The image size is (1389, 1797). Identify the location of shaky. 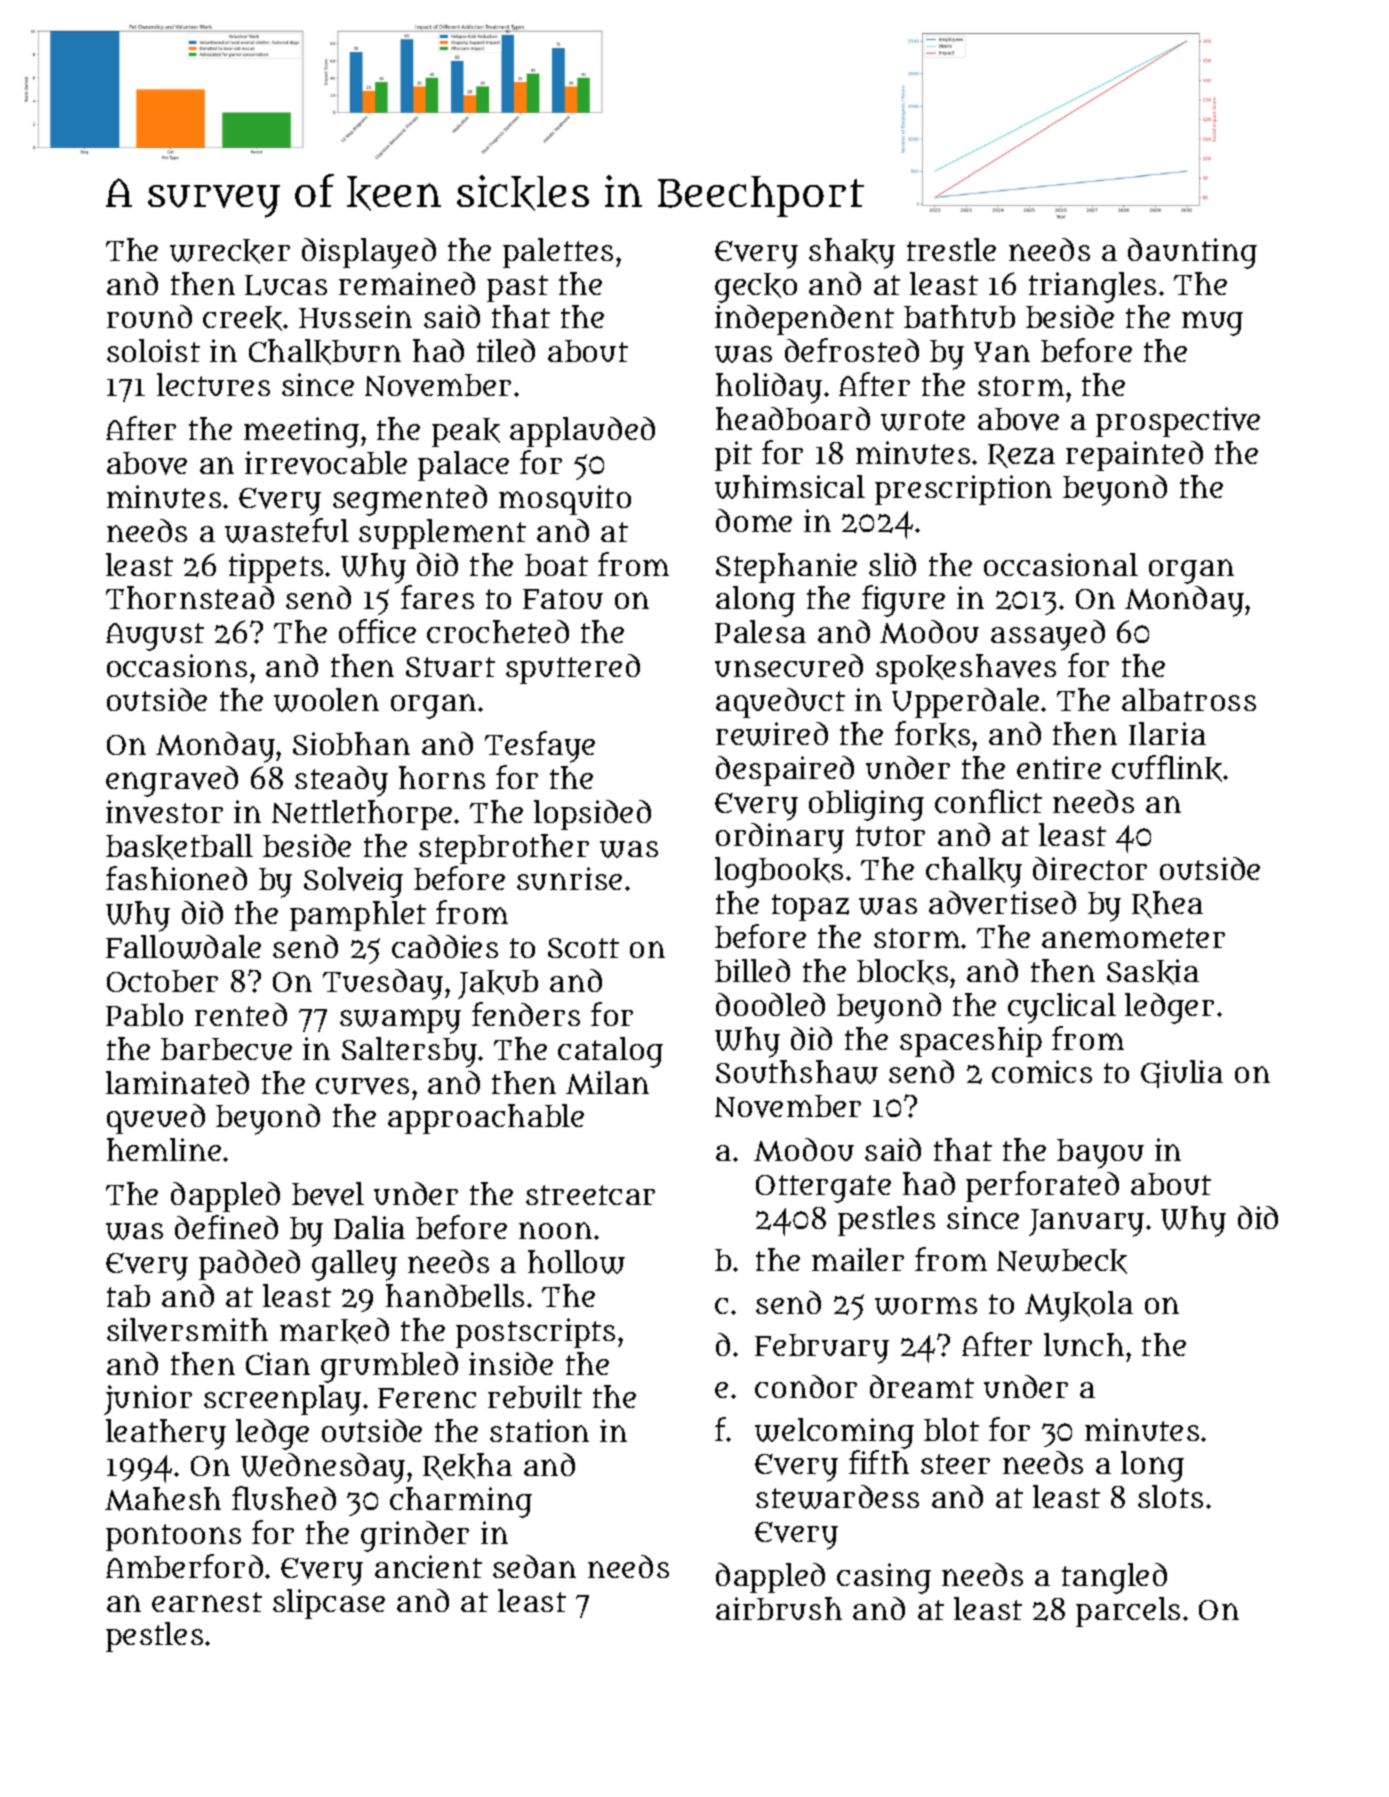
(852, 253).
